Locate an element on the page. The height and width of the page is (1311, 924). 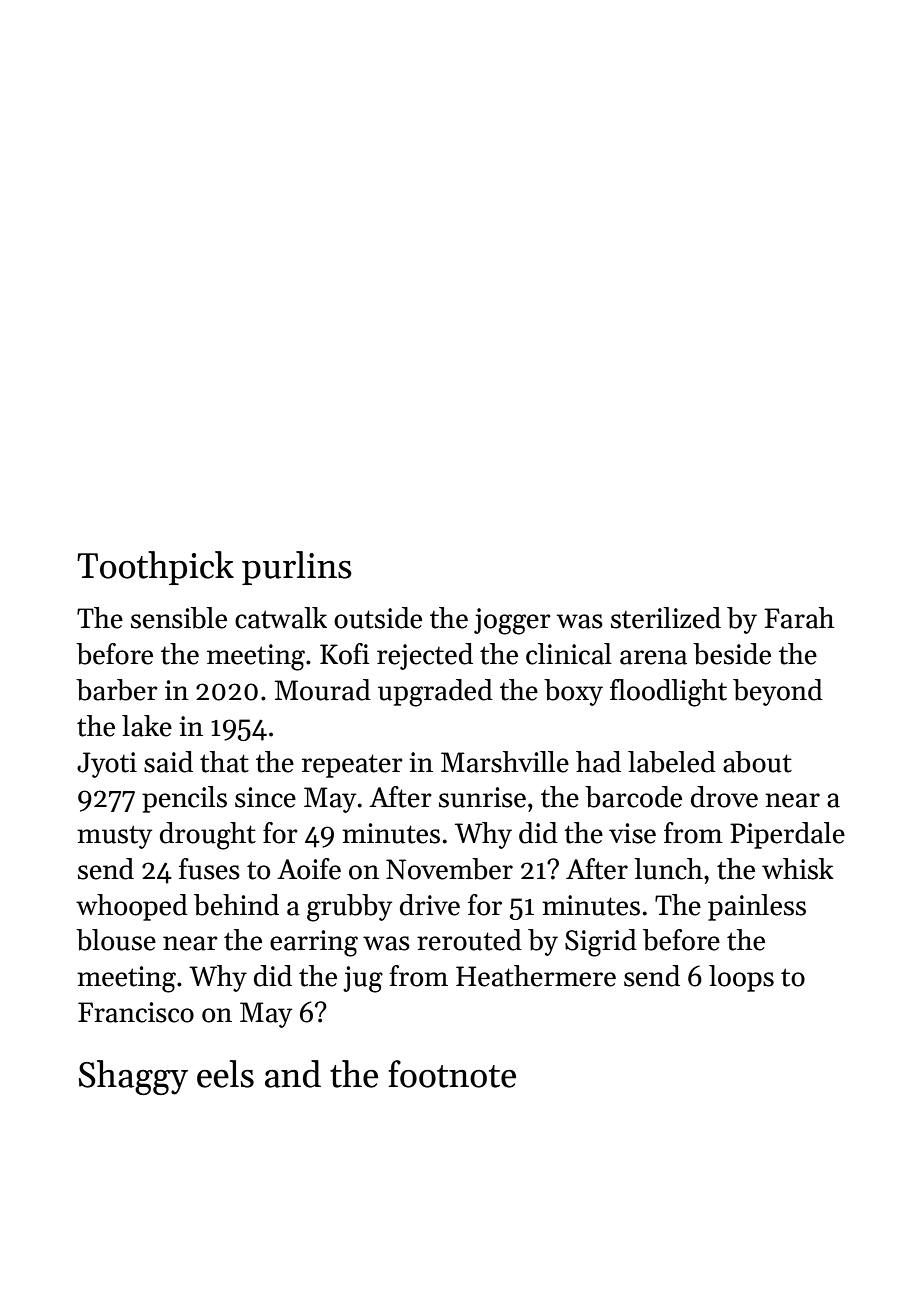
whooped is located at coordinates (132, 907).
